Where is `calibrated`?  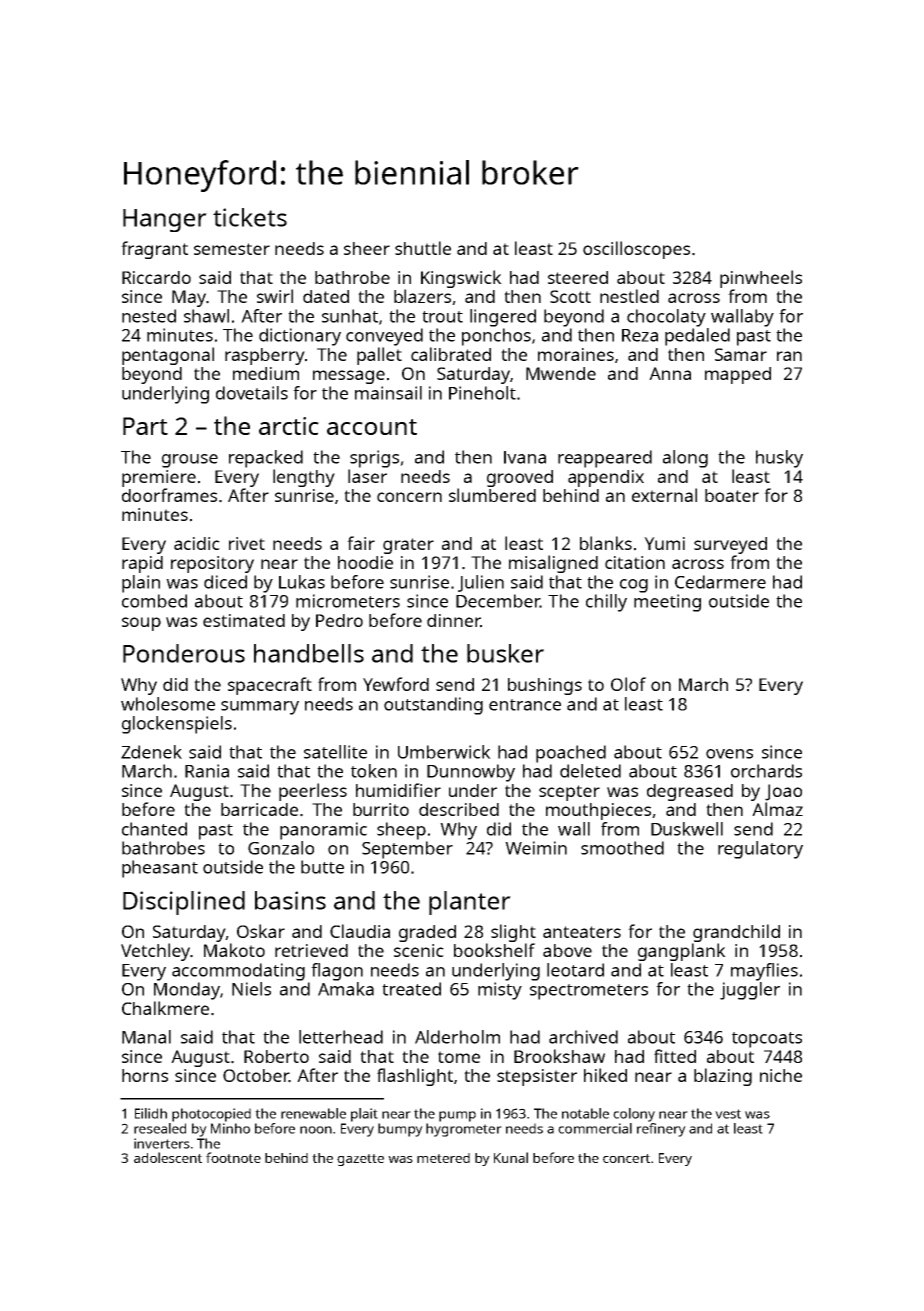
calibrated is located at coordinates (451, 354).
